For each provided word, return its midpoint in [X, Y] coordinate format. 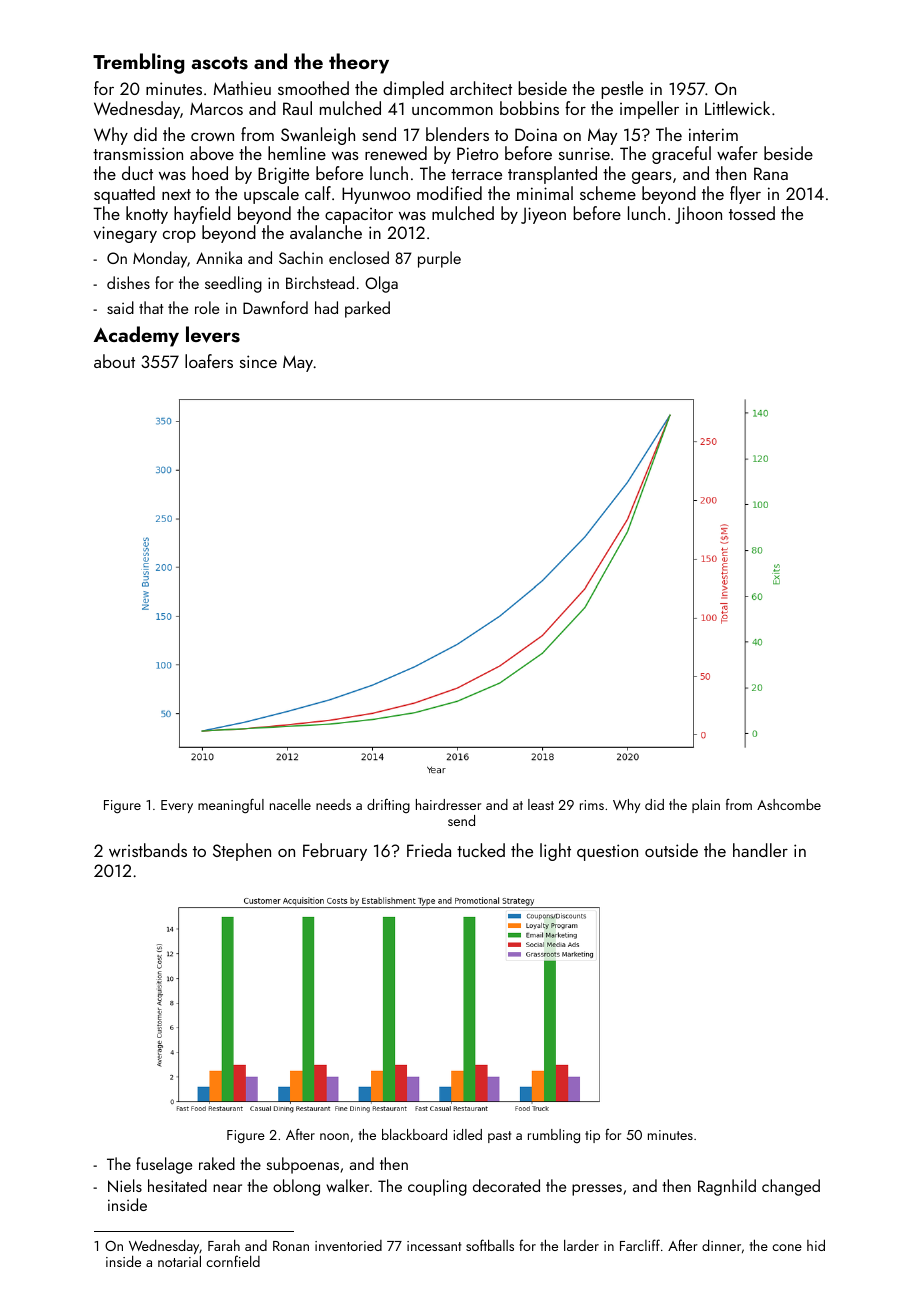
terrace [476, 174]
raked [217, 1163]
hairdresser [448, 804]
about [114, 361]
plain [706, 806]
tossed [752, 213]
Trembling [138, 63]
